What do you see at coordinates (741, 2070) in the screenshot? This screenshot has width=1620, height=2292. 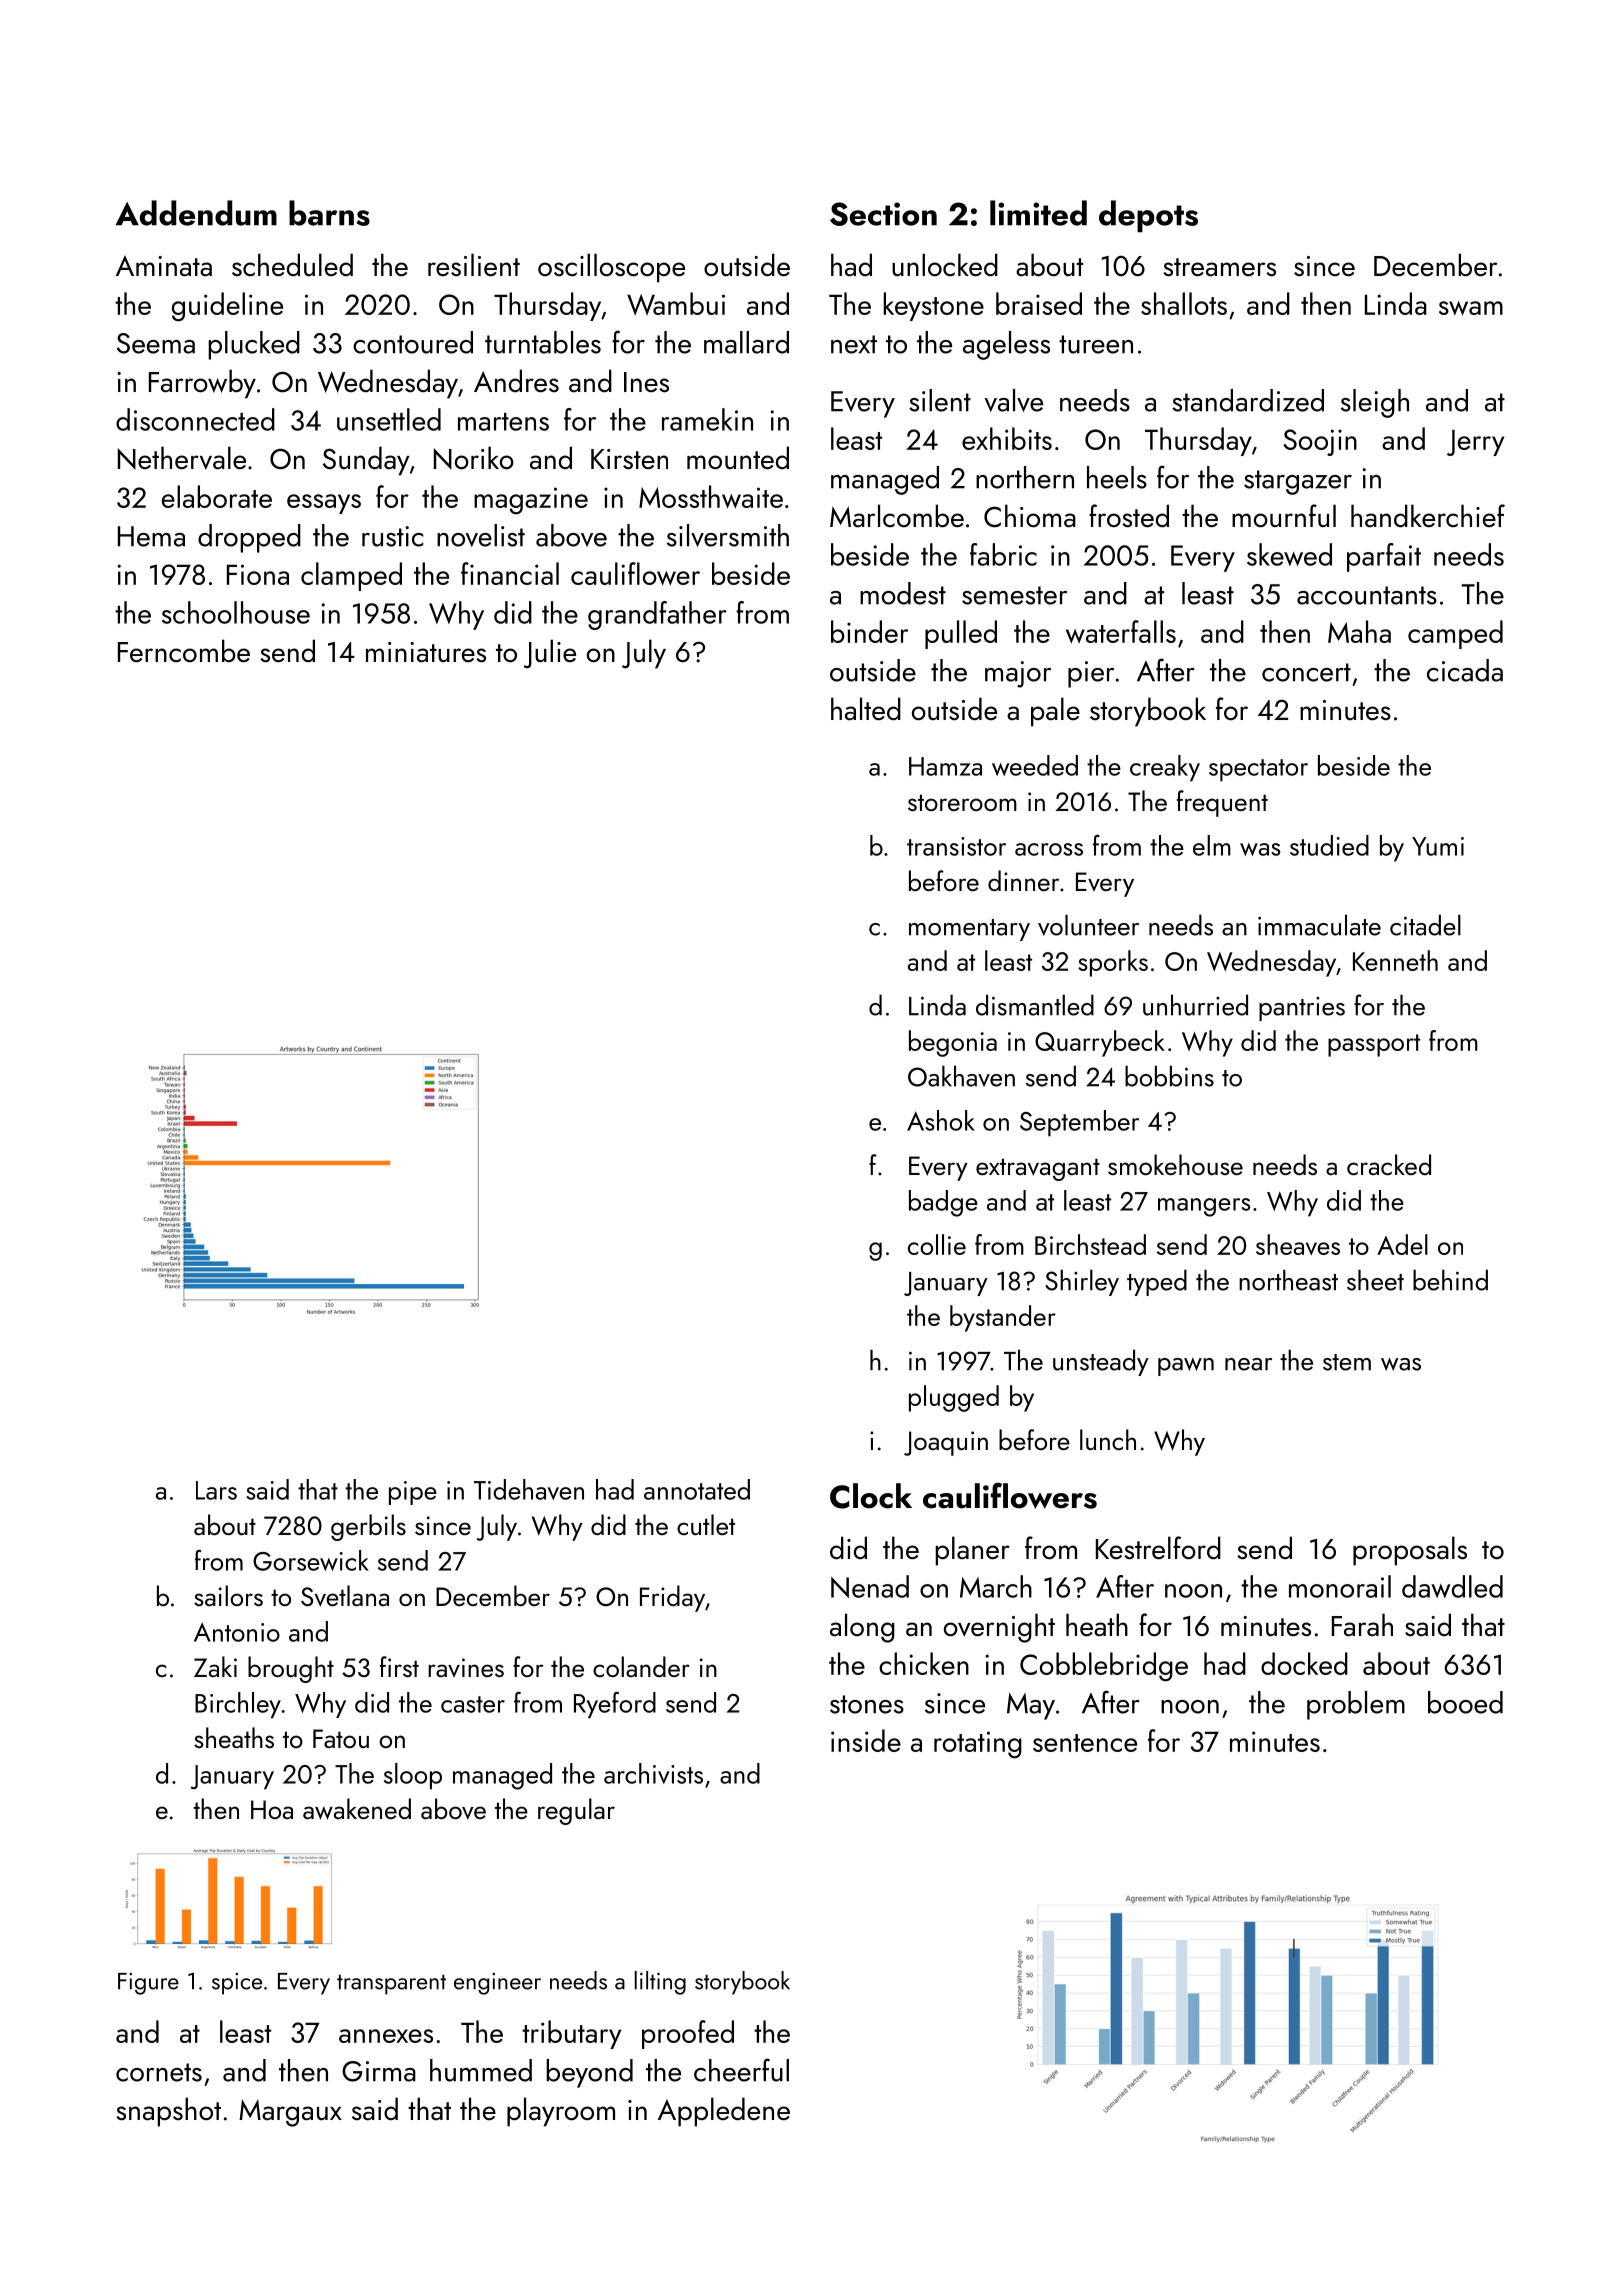 I see `cheerful` at bounding box center [741, 2070].
